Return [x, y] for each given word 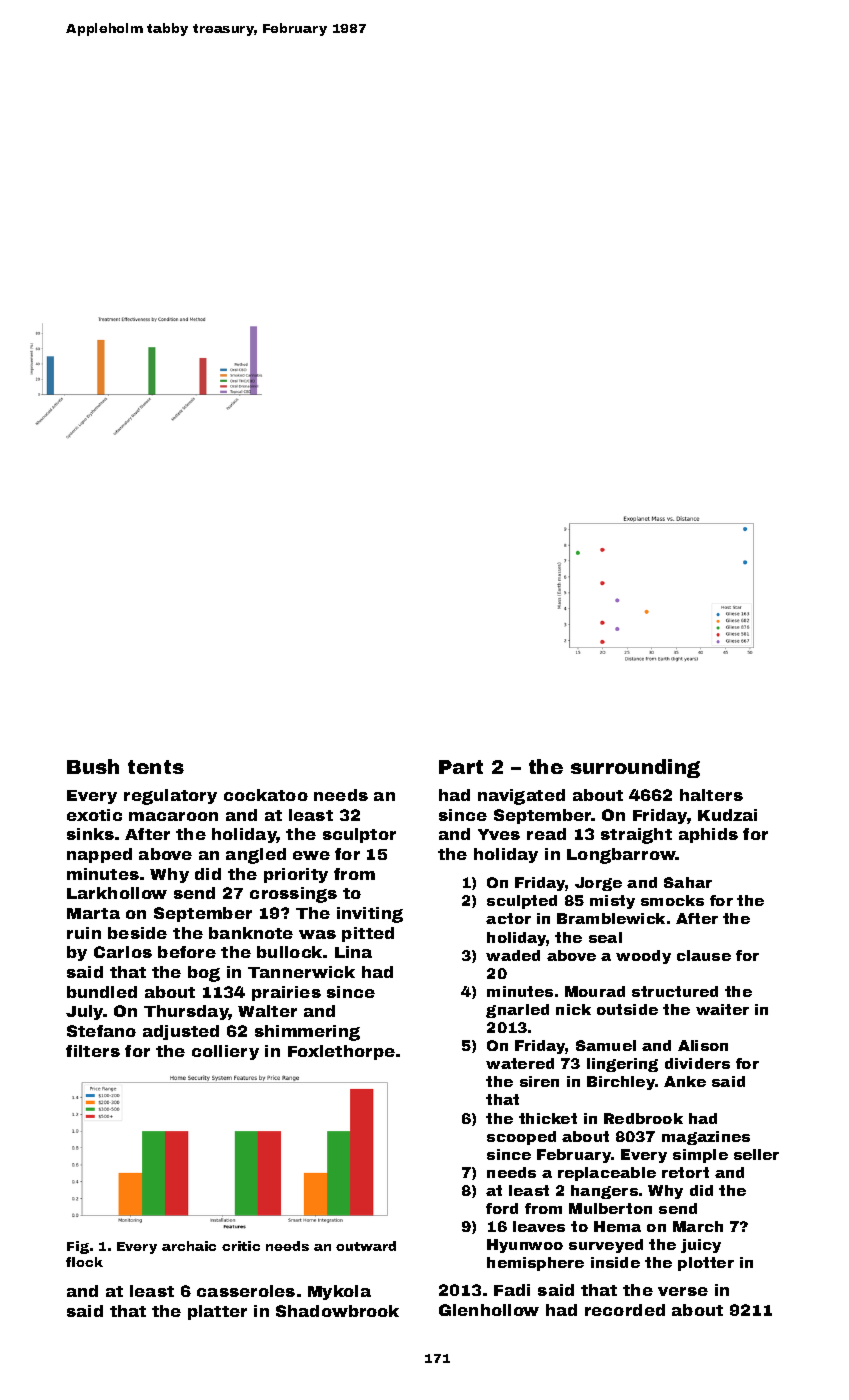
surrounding [635, 768]
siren [539, 1081]
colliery [225, 1052]
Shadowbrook [337, 1311]
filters [93, 1051]
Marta [93, 913]
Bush [93, 766]
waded [513, 955]
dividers [697, 1063]
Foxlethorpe [341, 1052]
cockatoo [266, 795]
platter [217, 1312]
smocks [672, 900]
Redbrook [643, 1118]
